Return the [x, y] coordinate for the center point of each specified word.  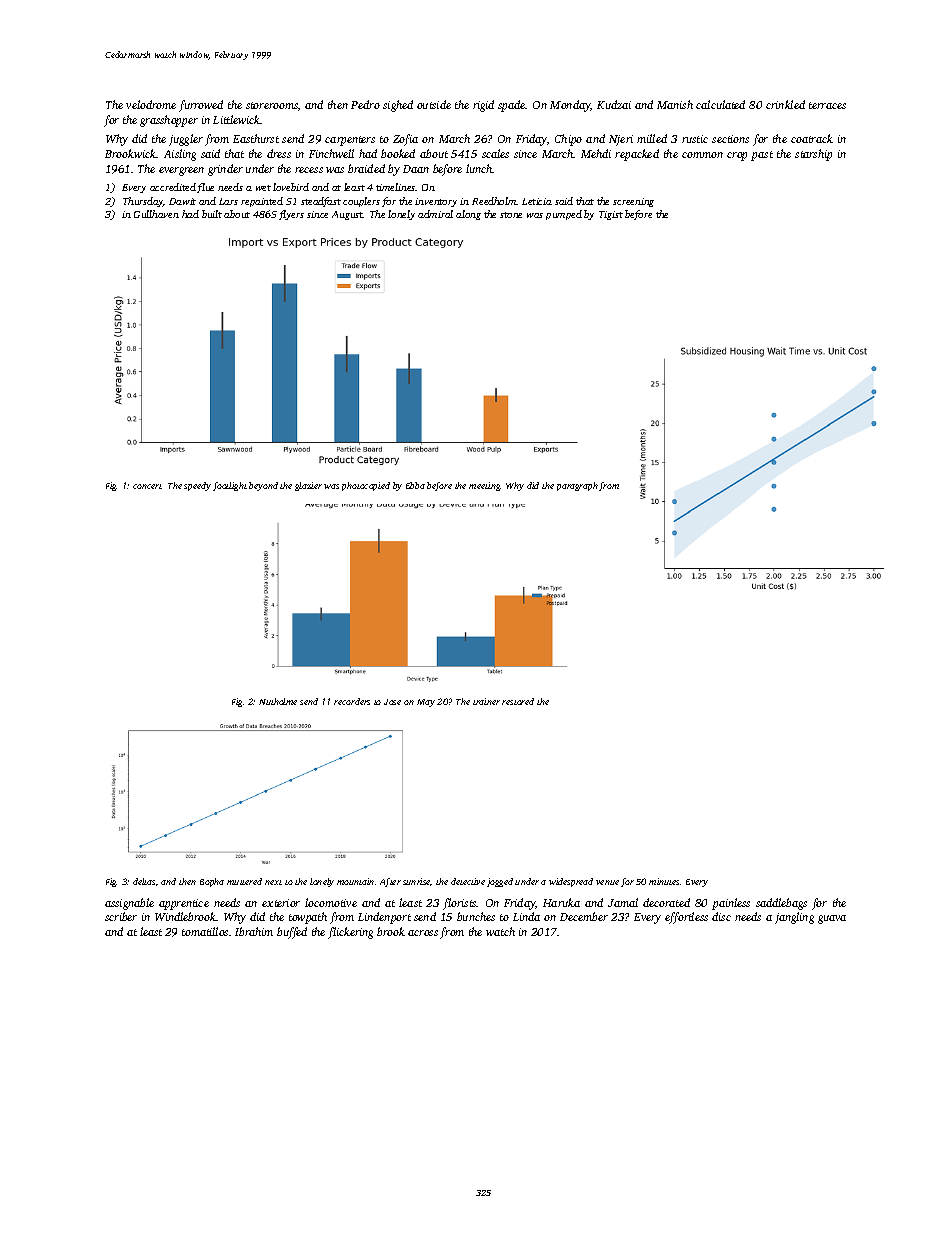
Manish [675, 104]
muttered [244, 881]
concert [147, 486]
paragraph [577, 486]
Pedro [365, 104]
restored [518, 701]
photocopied [366, 486]
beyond [263, 486]
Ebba [415, 485]
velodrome [151, 104]
